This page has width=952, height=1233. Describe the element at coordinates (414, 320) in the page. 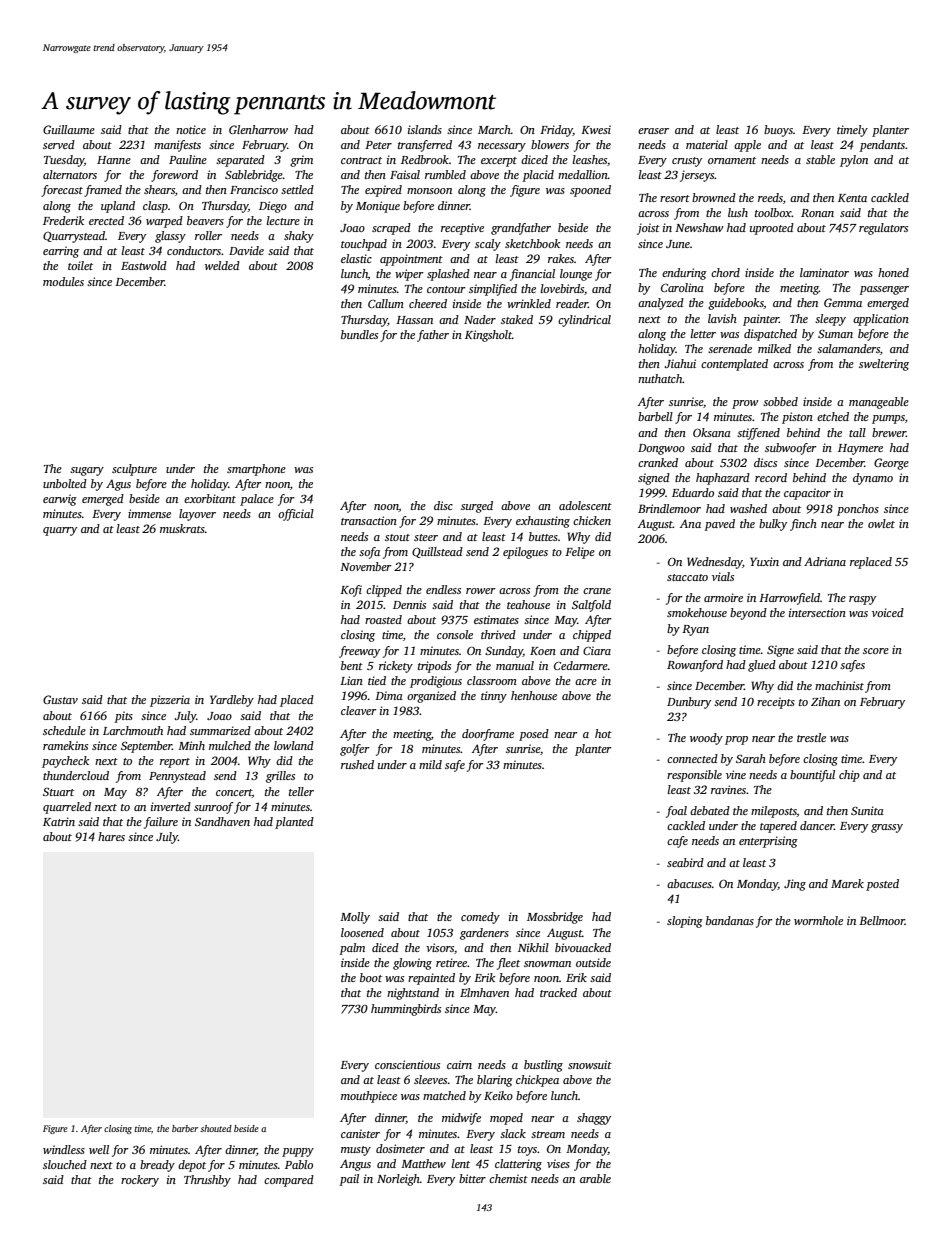

I see `Hassan` at that location.
